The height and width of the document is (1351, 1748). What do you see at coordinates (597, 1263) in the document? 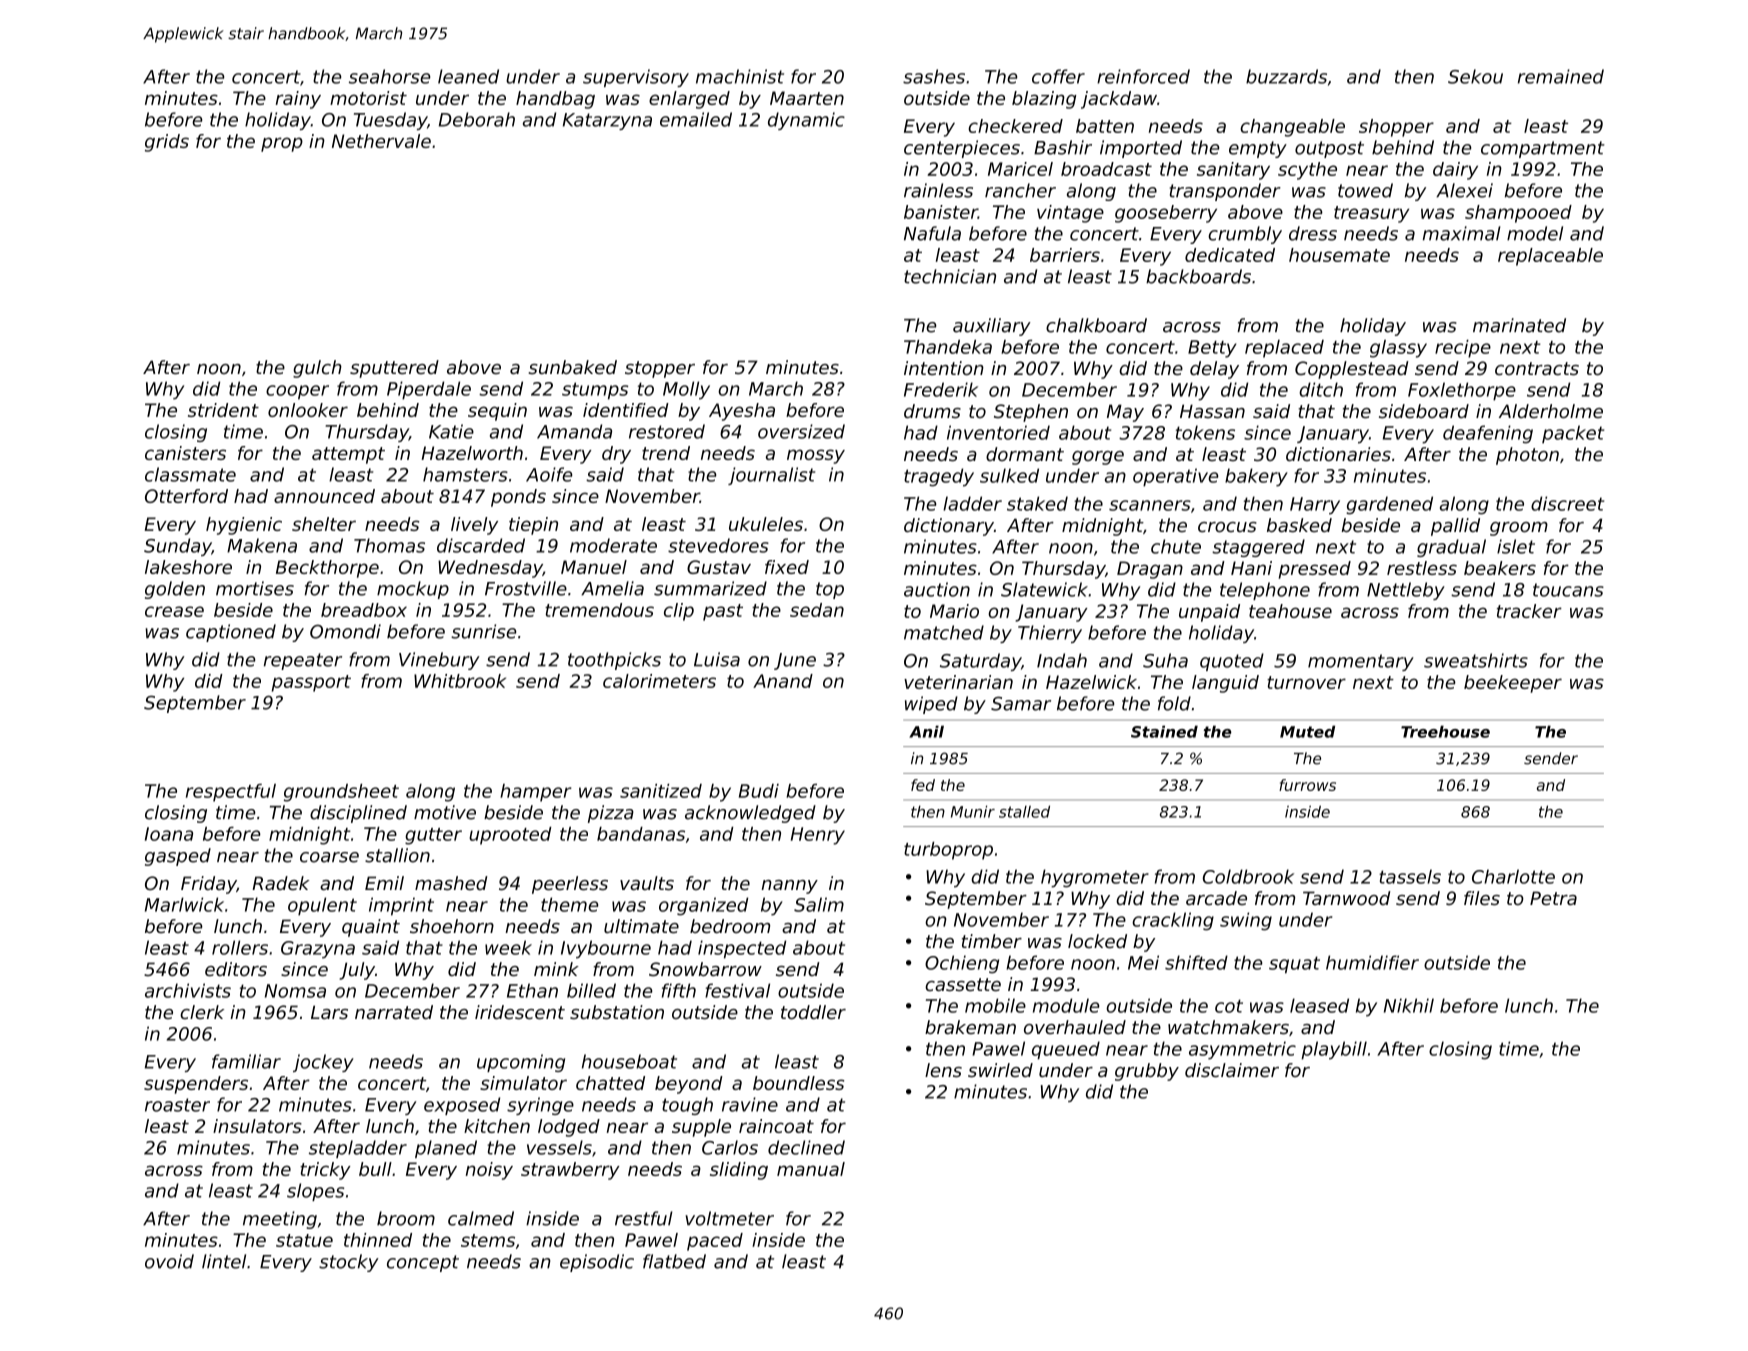
I see `episodic` at bounding box center [597, 1263].
